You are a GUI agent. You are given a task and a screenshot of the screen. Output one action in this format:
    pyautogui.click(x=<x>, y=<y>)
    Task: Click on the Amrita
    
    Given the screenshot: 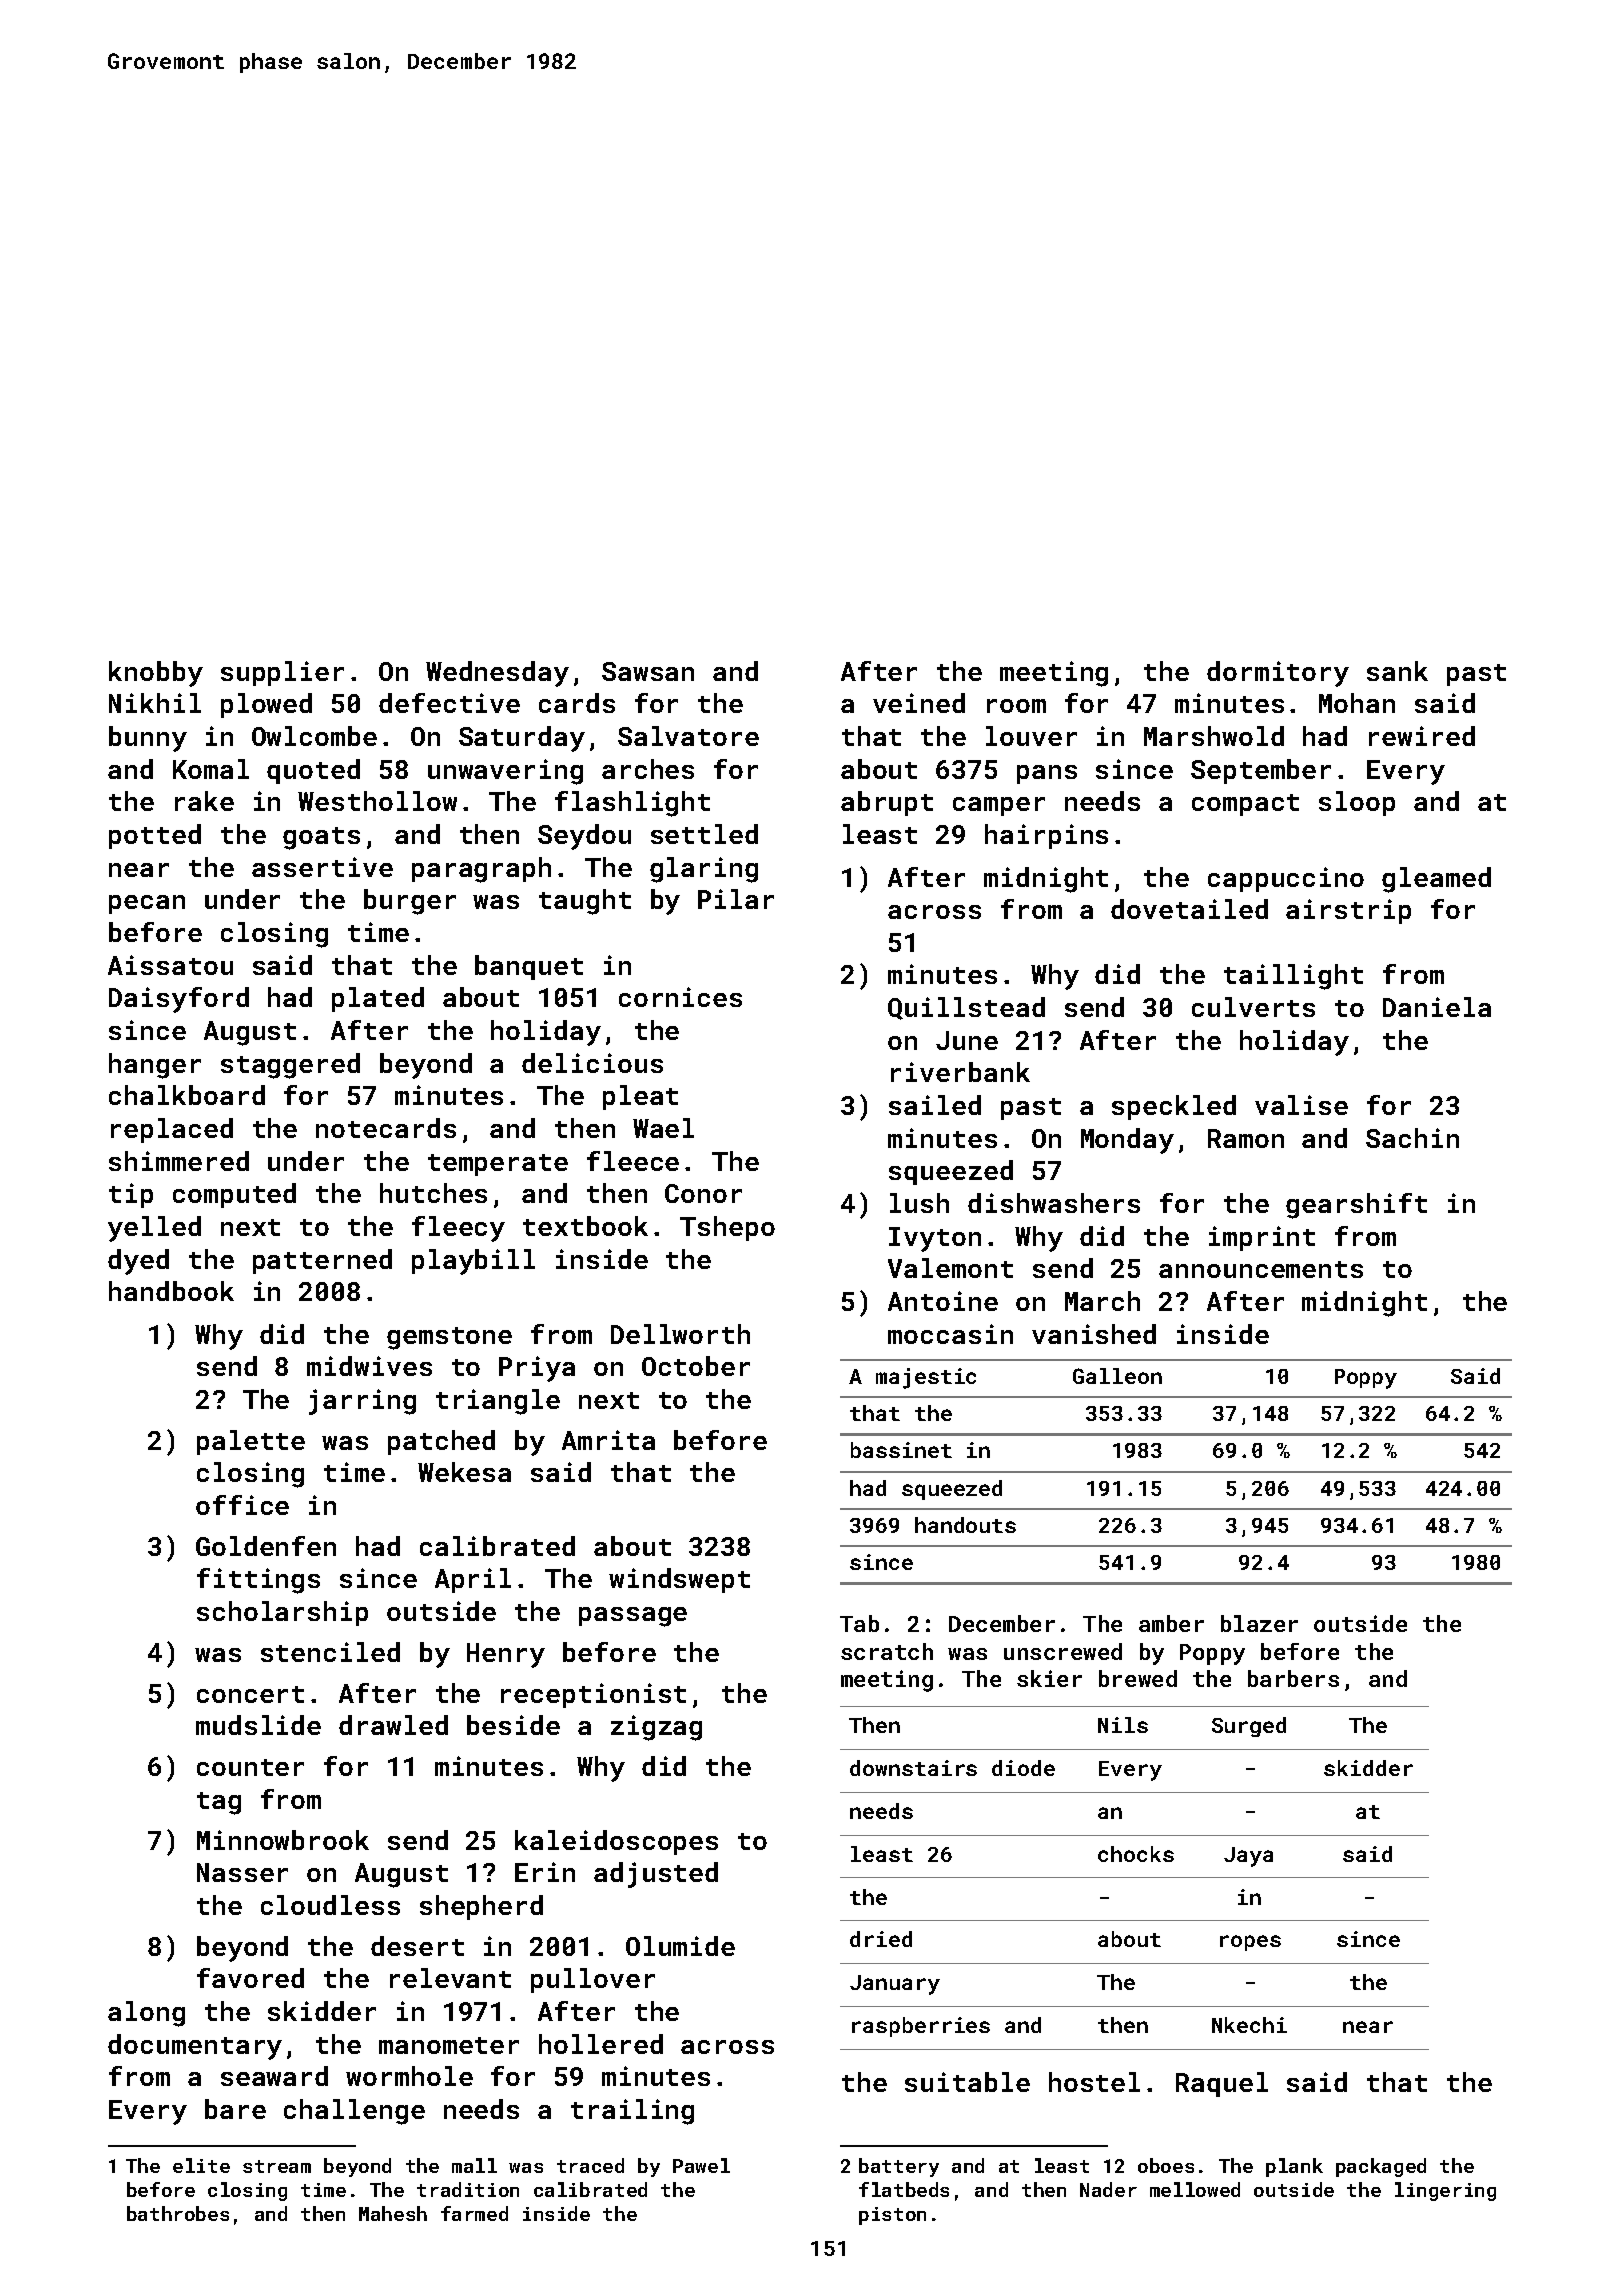 What is the action you would take?
    pyautogui.click(x=608, y=1440)
